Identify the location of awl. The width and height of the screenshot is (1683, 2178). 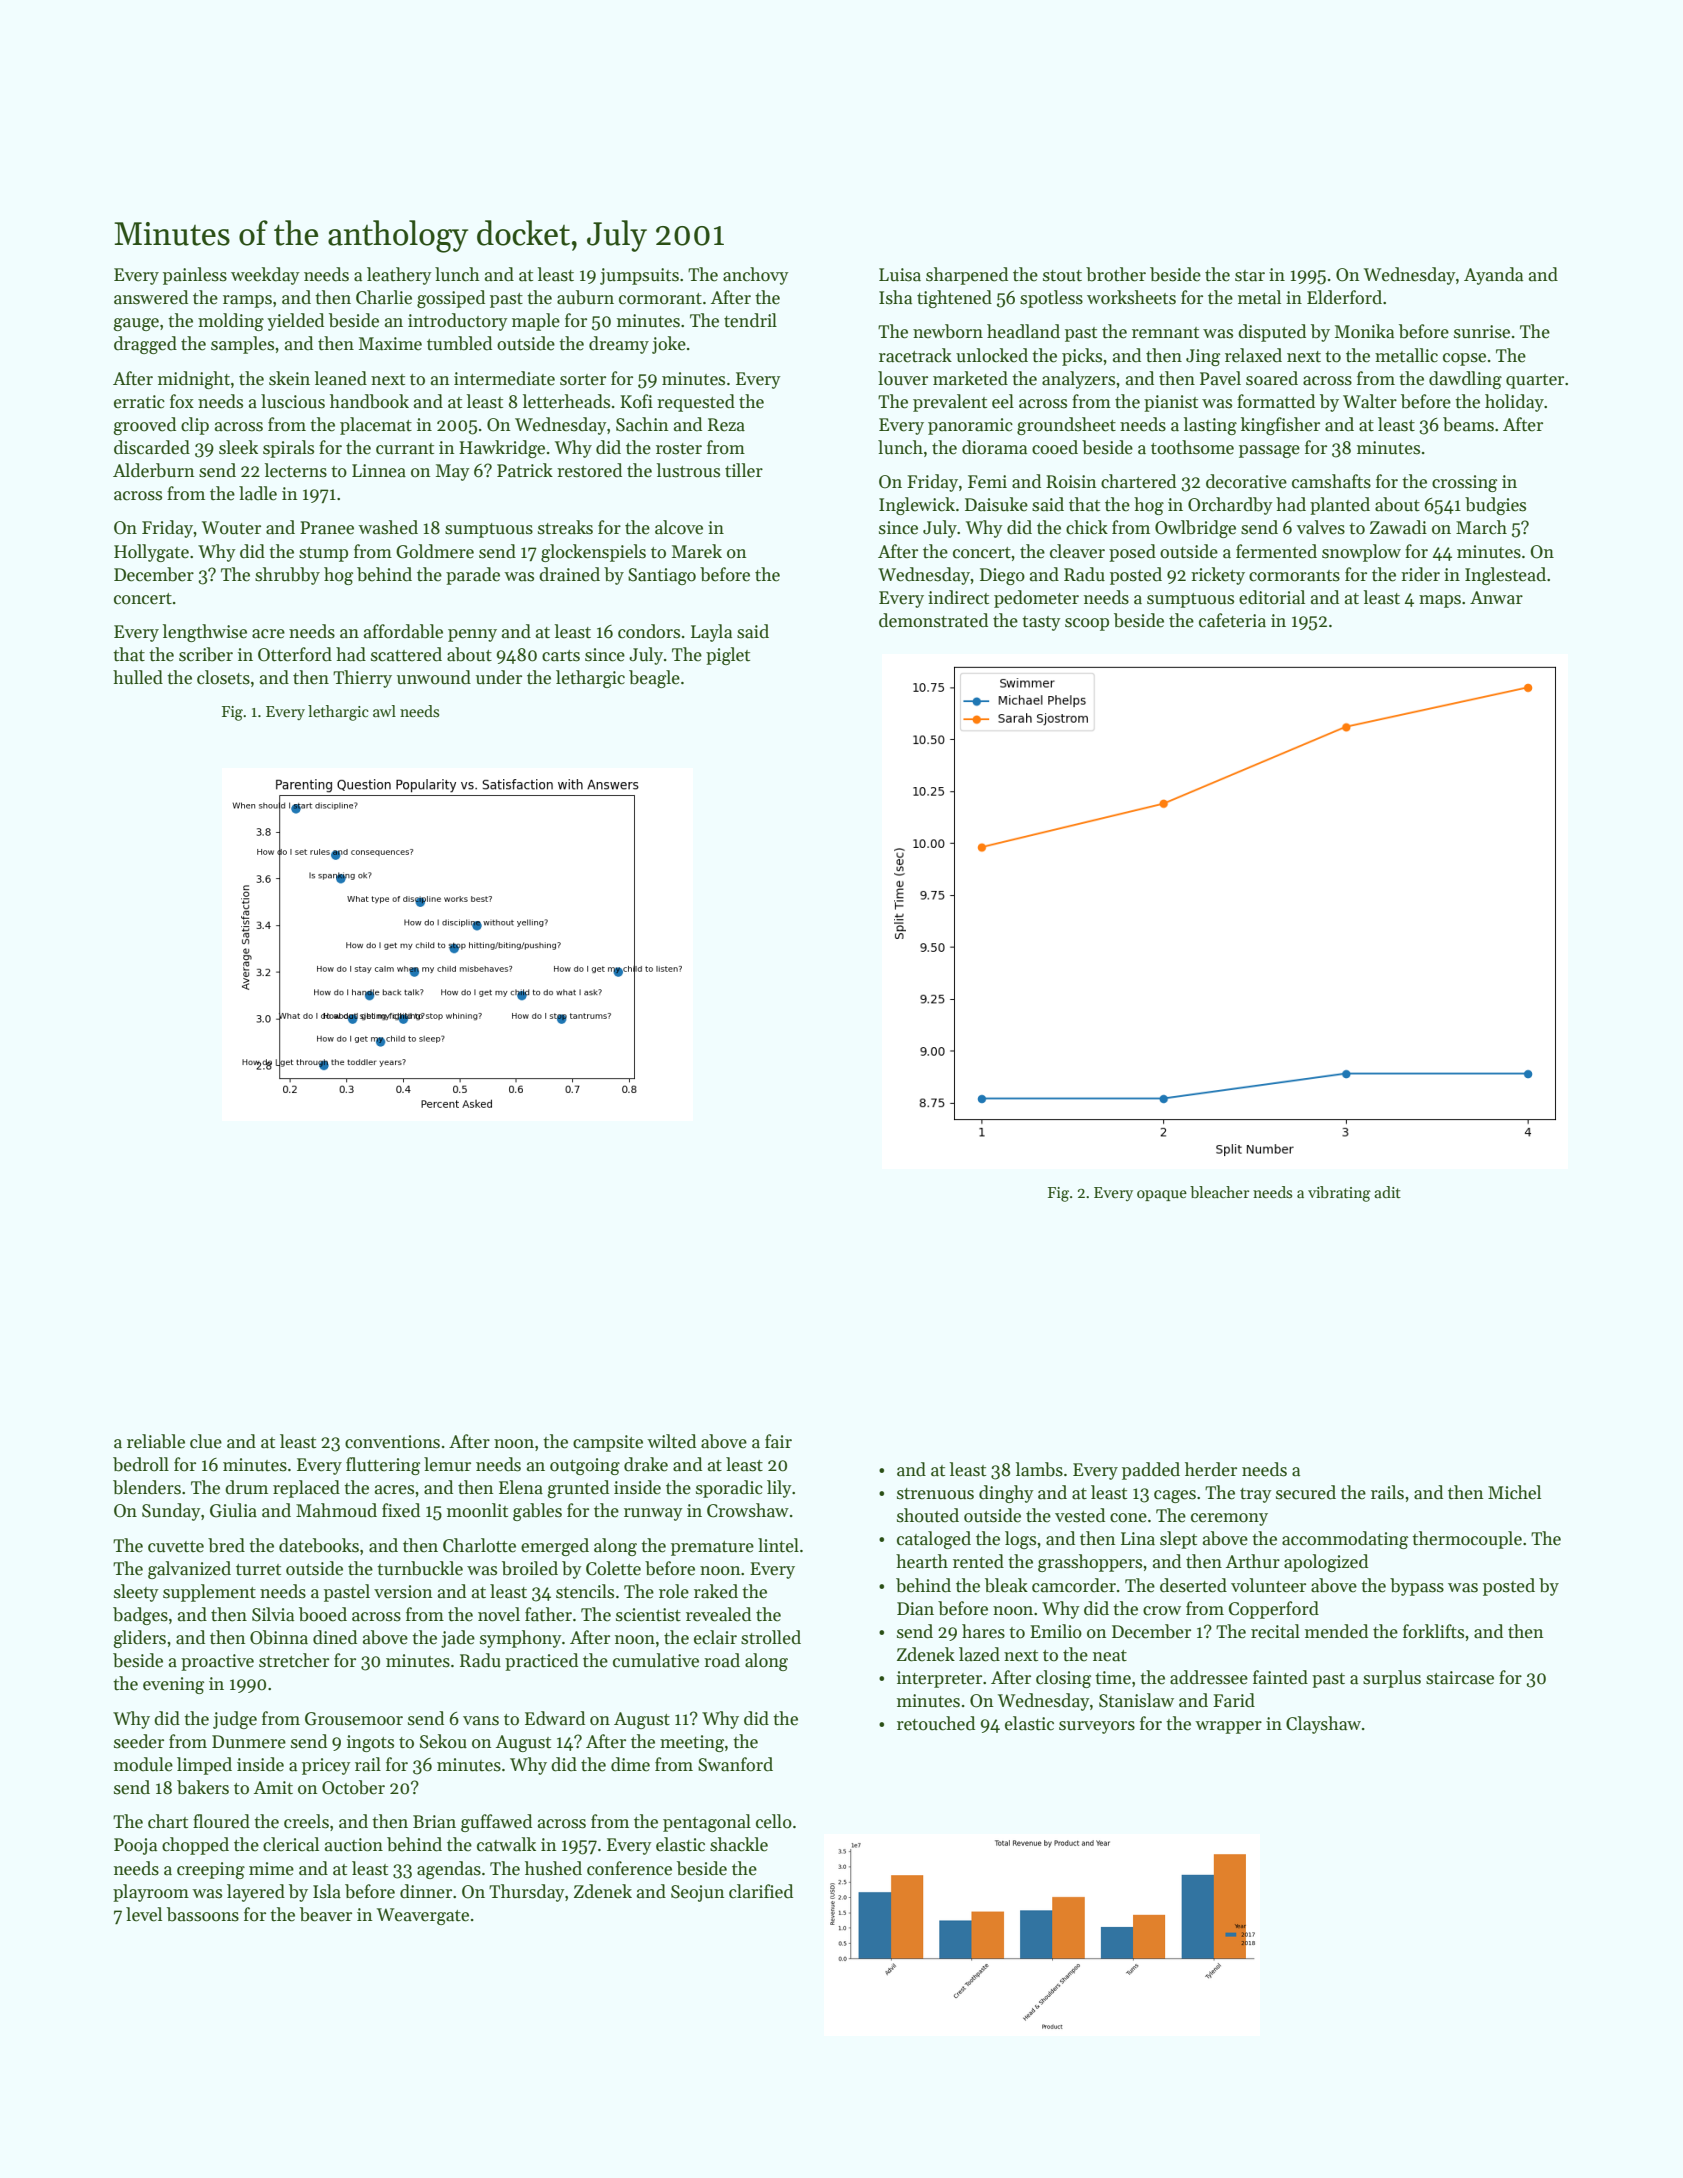
(384, 711).
